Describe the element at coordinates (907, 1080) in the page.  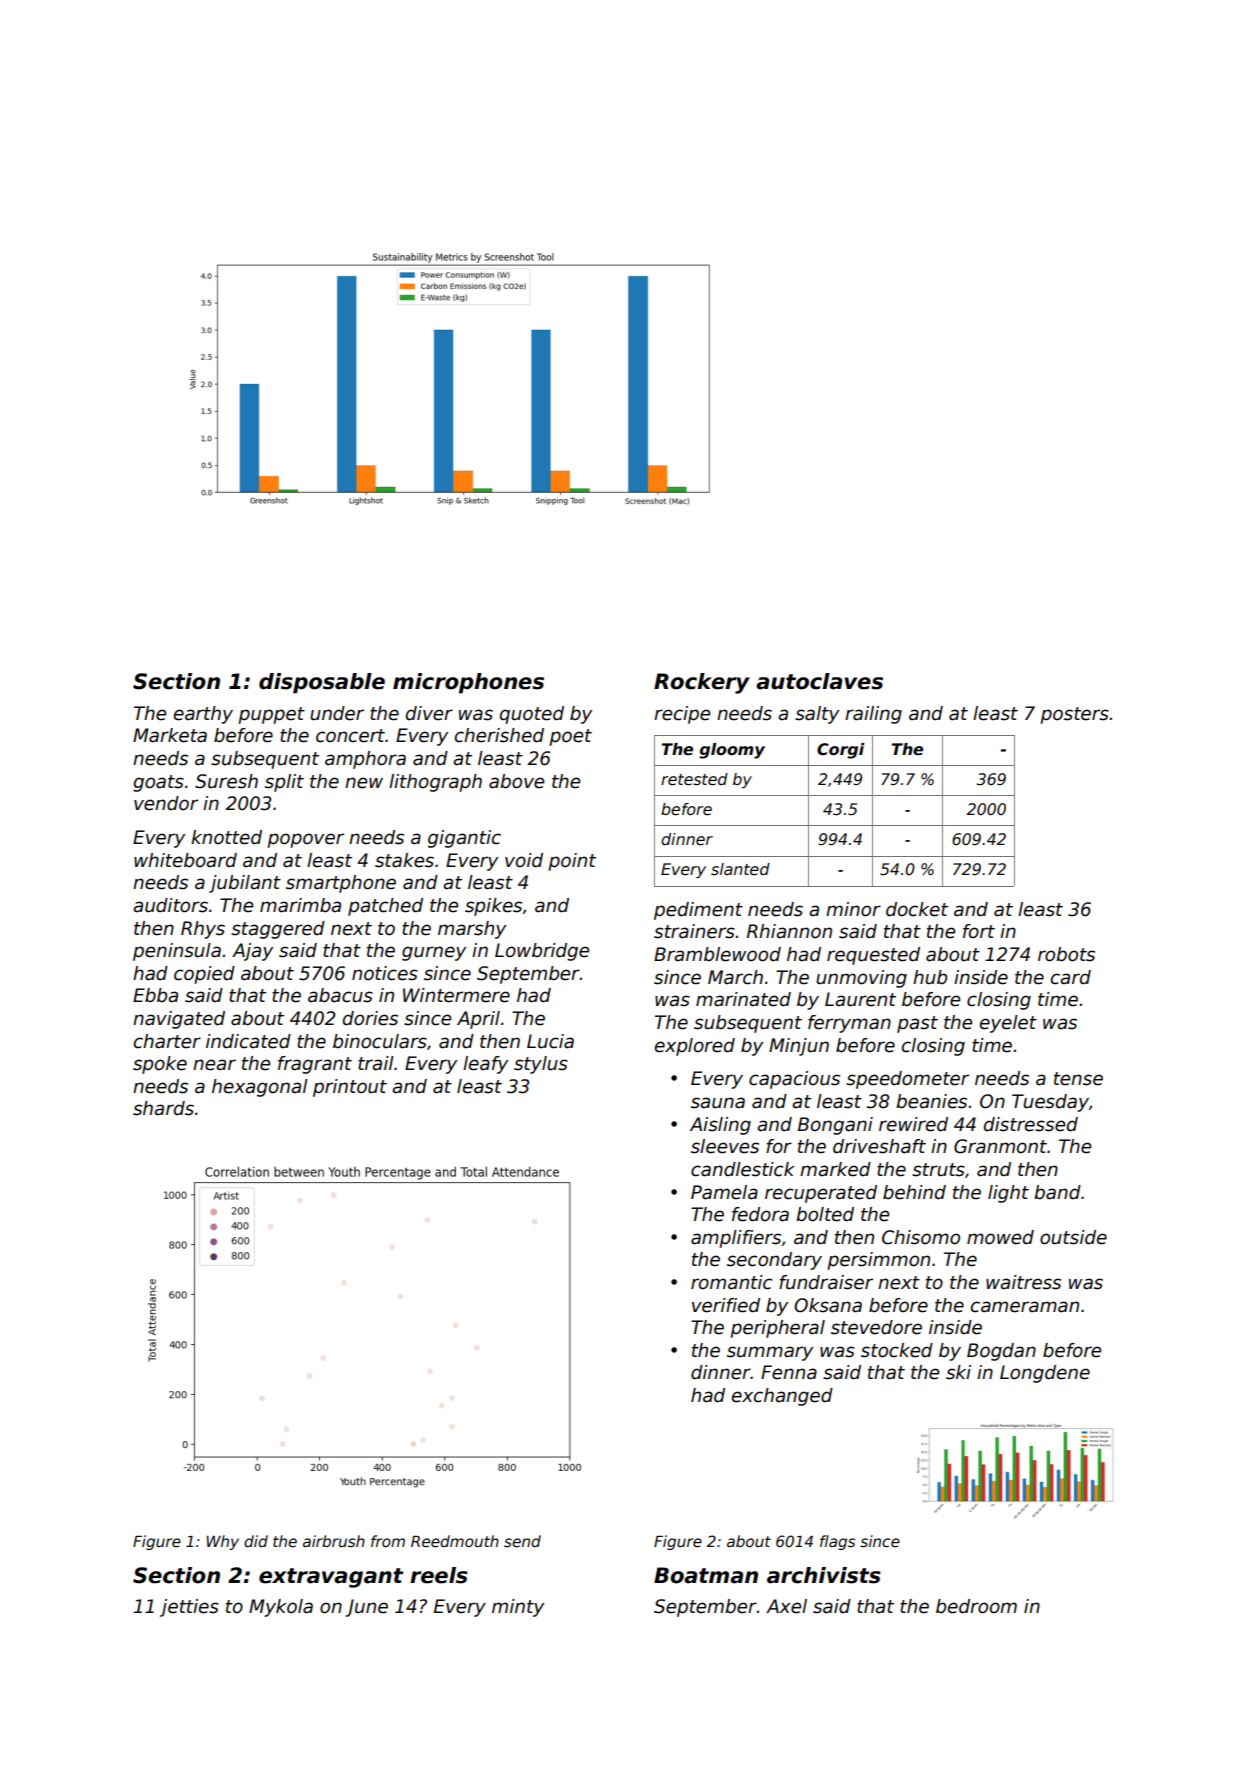
I see `speedometer` at that location.
